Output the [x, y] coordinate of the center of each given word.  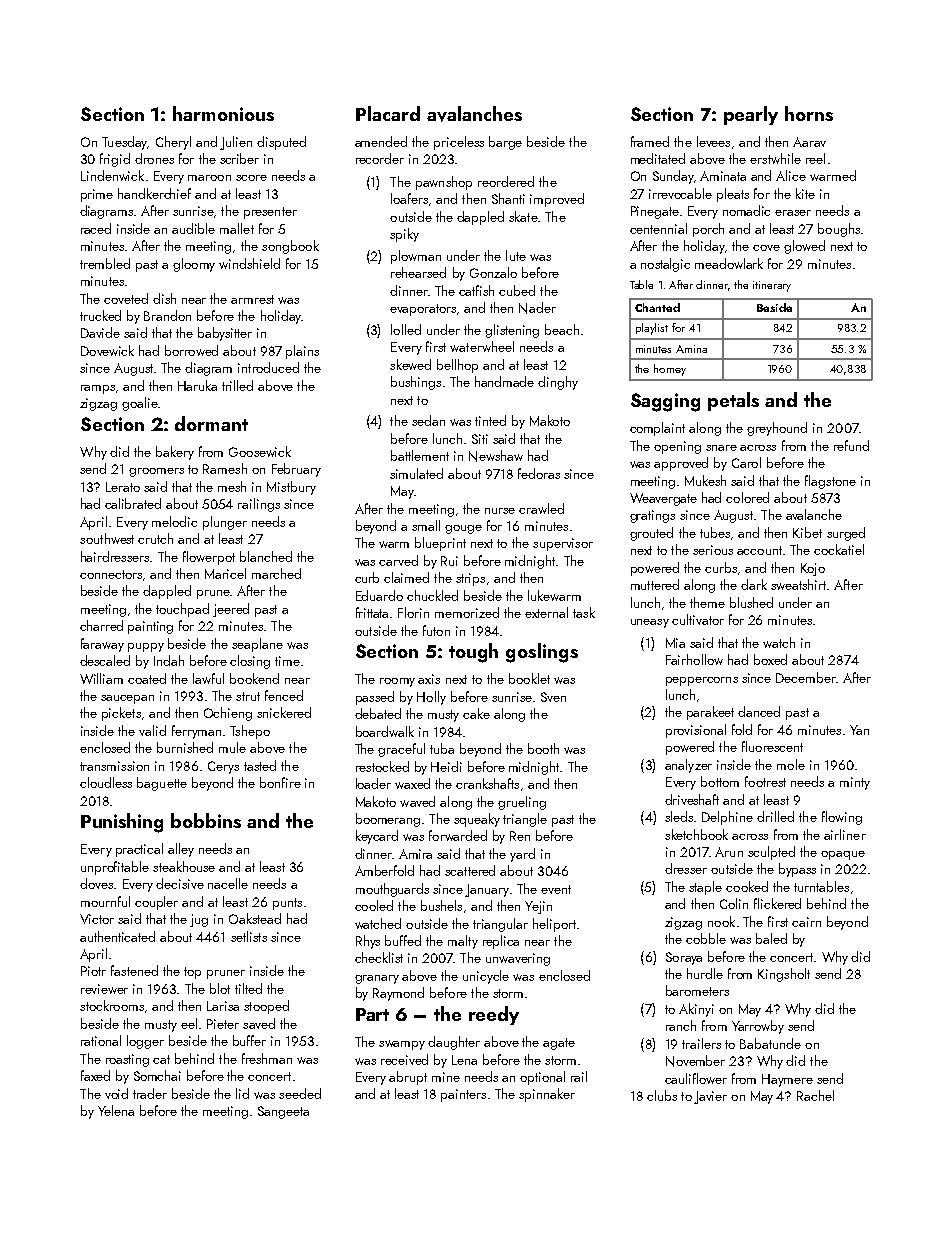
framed [650, 141]
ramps [98, 389]
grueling [522, 803]
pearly [751, 115]
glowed [804, 247]
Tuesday [124, 143]
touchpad [182, 610]
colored [747, 497]
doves [96, 883]
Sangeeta [283, 1112]
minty [855, 783]
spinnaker [547, 1095]
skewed [410, 364]
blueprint [440, 544]
